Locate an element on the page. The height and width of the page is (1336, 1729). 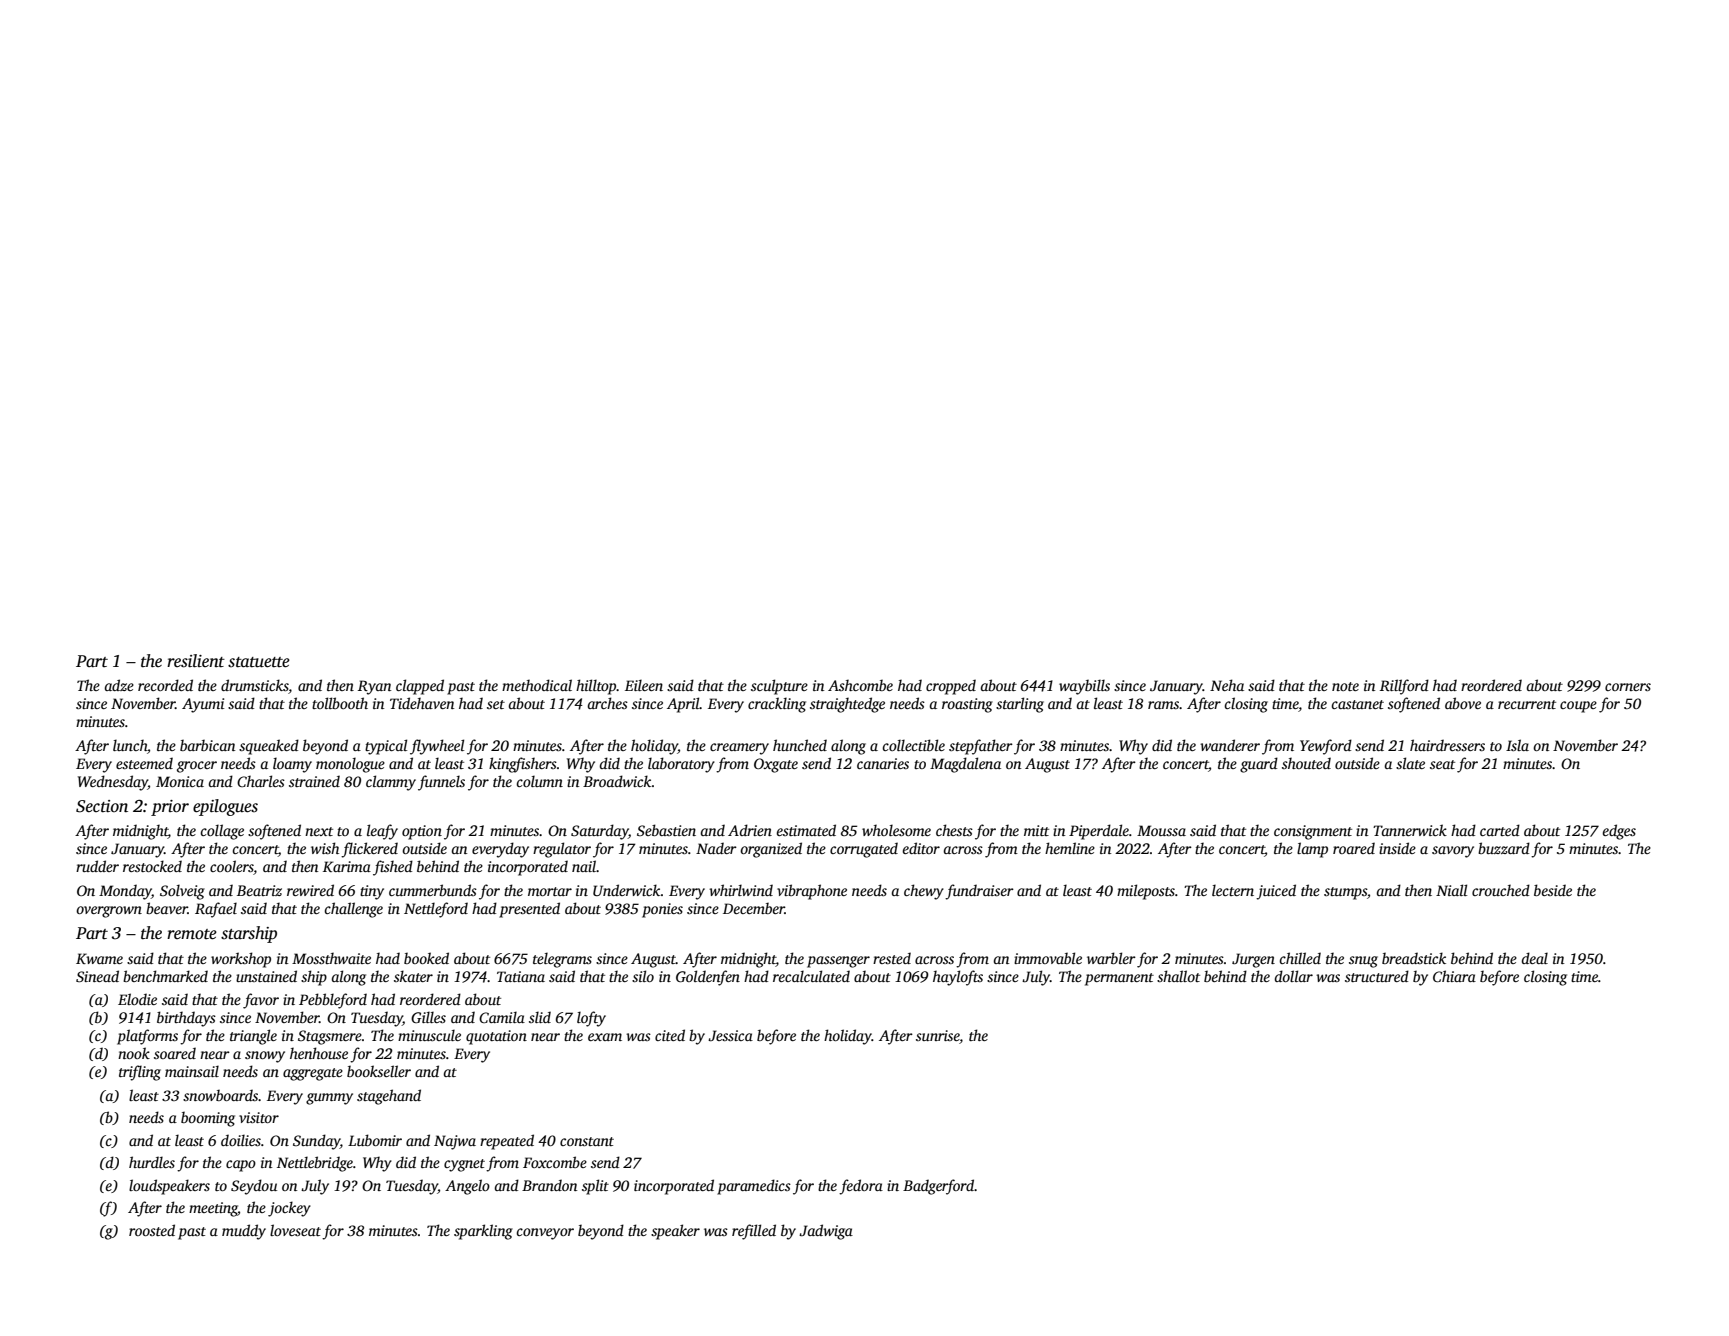
Badgerford is located at coordinates (939, 1187).
